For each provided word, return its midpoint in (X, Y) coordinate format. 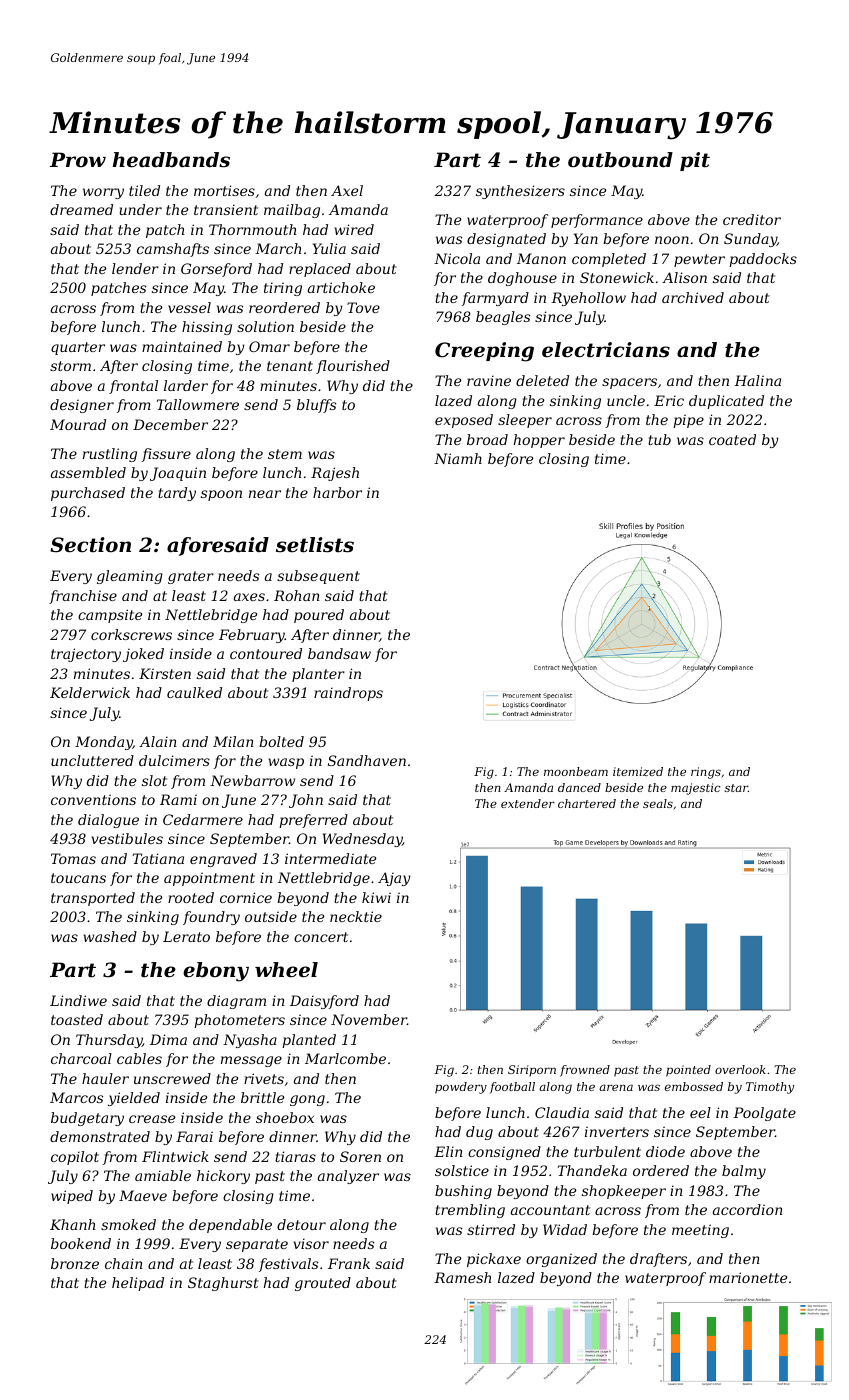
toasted (77, 1019)
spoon (221, 495)
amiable (163, 1175)
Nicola (457, 258)
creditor (752, 219)
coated (732, 439)
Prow (78, 160)
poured (319, 616)
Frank (349, 1263)
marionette (748, 1277)
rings (706, 773)
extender (528, 803)
